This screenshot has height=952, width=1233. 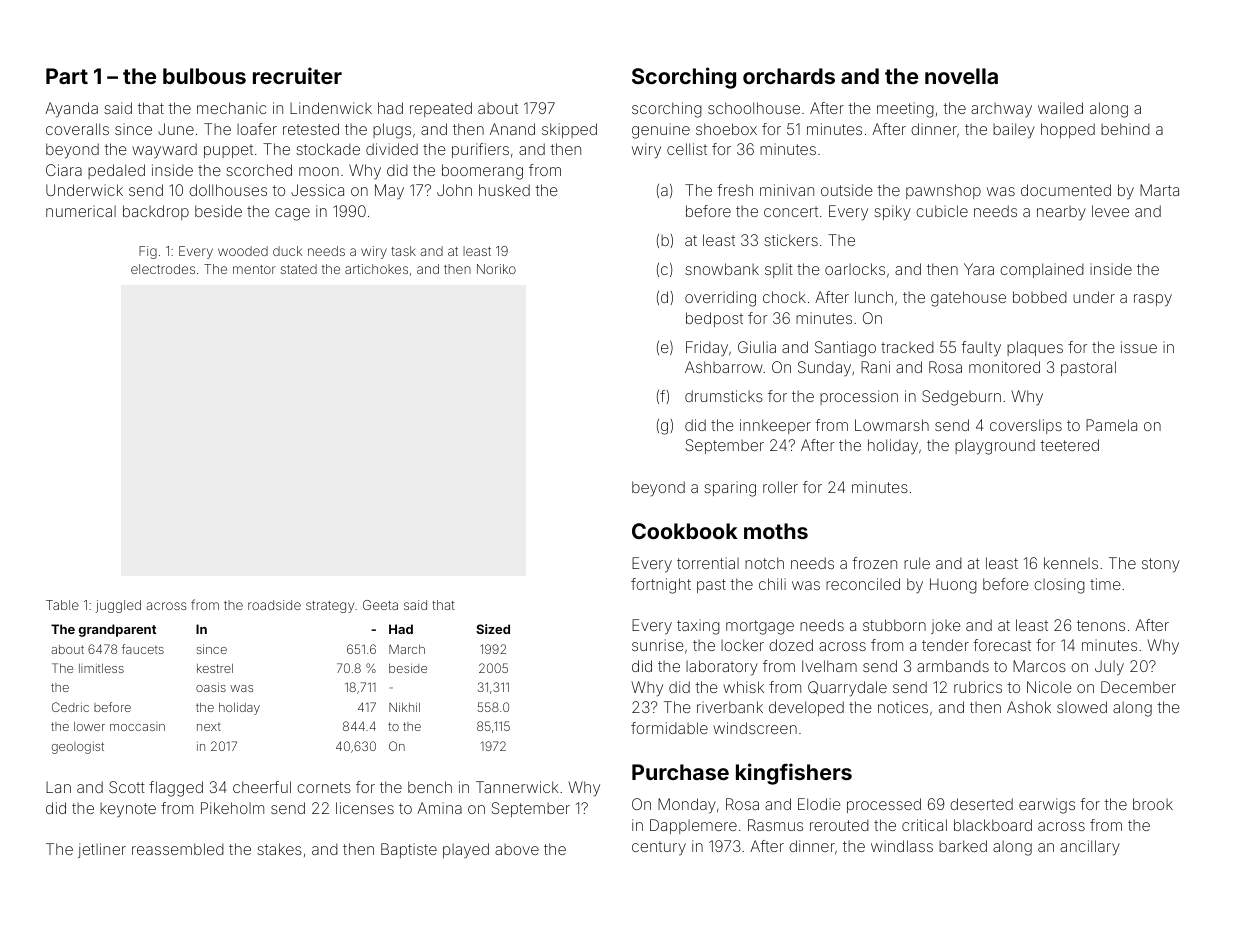 What do you see at coordinates (661, 586) in the screenshot?
I see `fortnight` at bounding box center [661, 586].
